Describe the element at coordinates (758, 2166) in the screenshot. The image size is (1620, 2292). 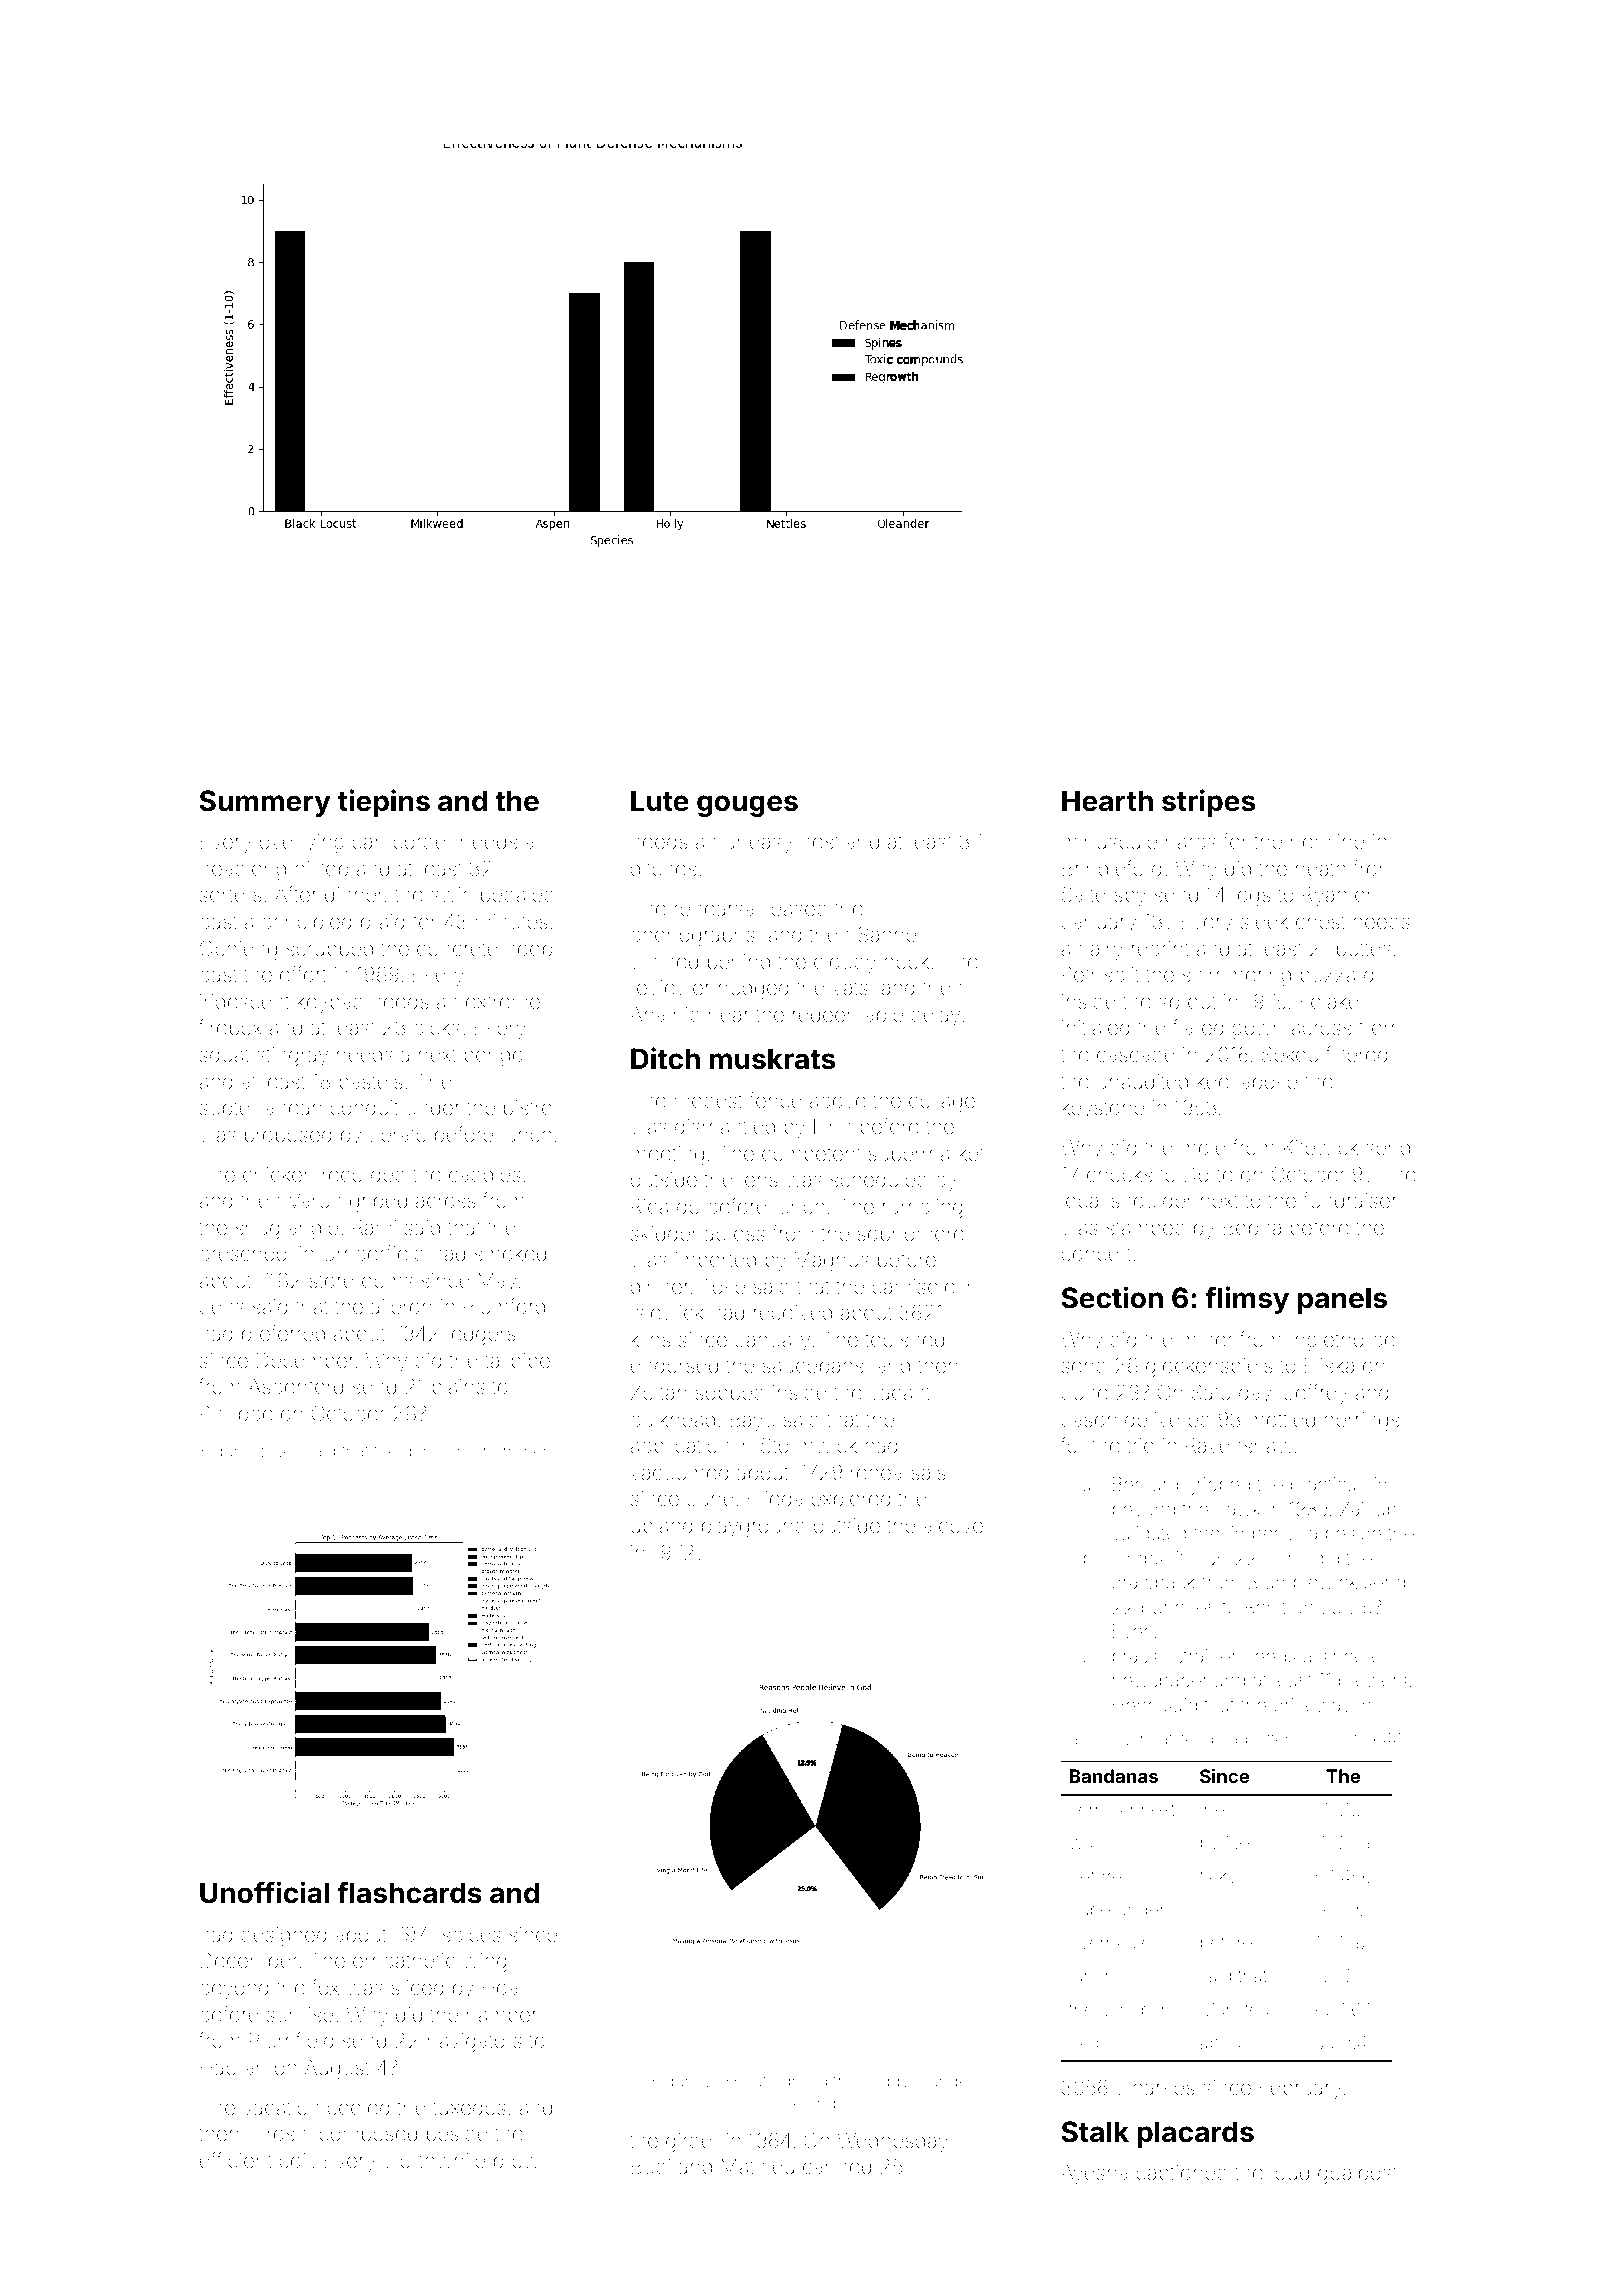
I see `Mathieu` at that location.
